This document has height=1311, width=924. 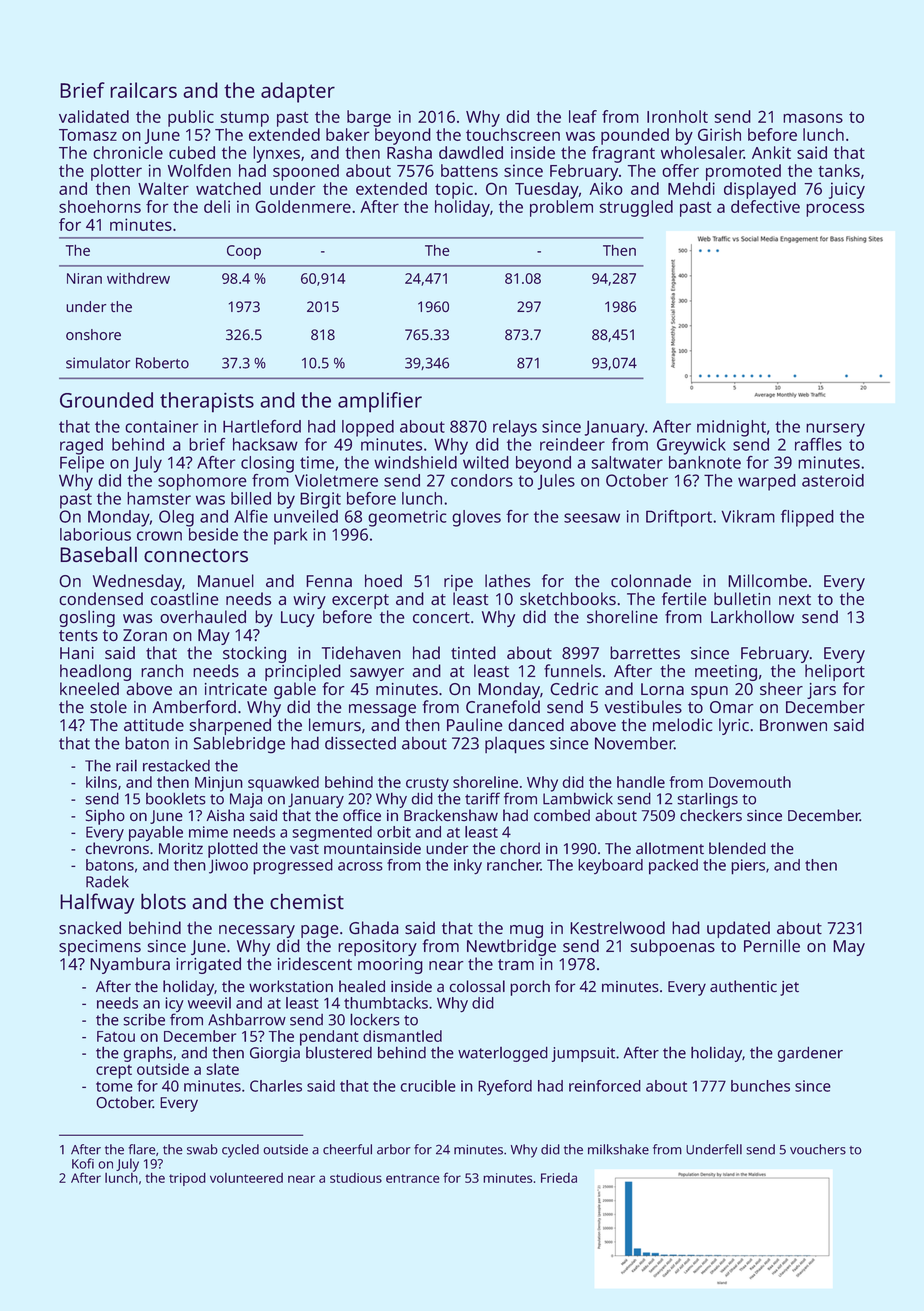 I want to click on Felipe, so click(x=82, y=464).
